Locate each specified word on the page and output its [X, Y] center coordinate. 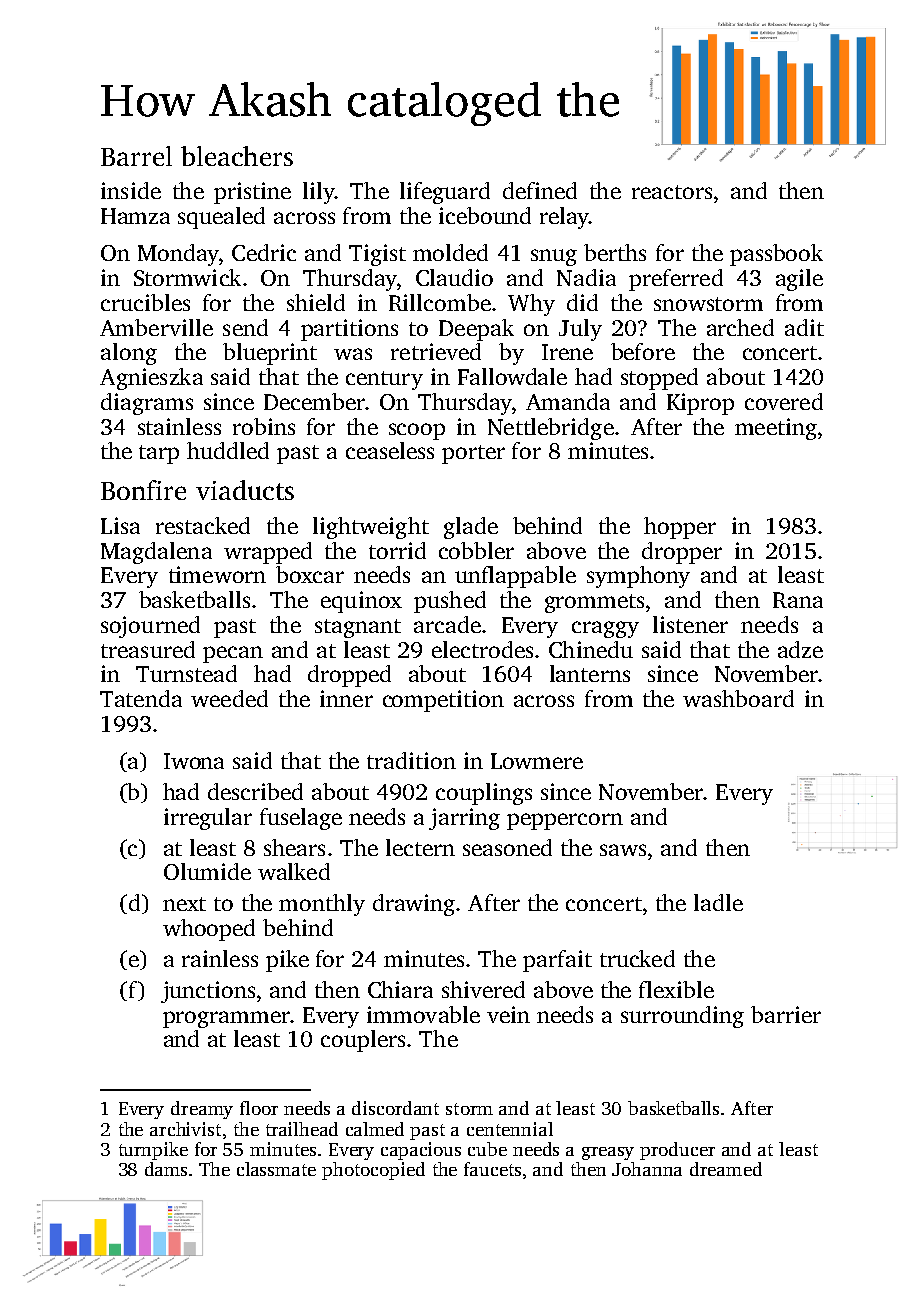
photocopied [373, 1171]
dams [166, 1169]
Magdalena [156, 553]
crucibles [145, 302]
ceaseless [390, 450]
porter [473, 454]
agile [799, 280]
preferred [676, 280]
